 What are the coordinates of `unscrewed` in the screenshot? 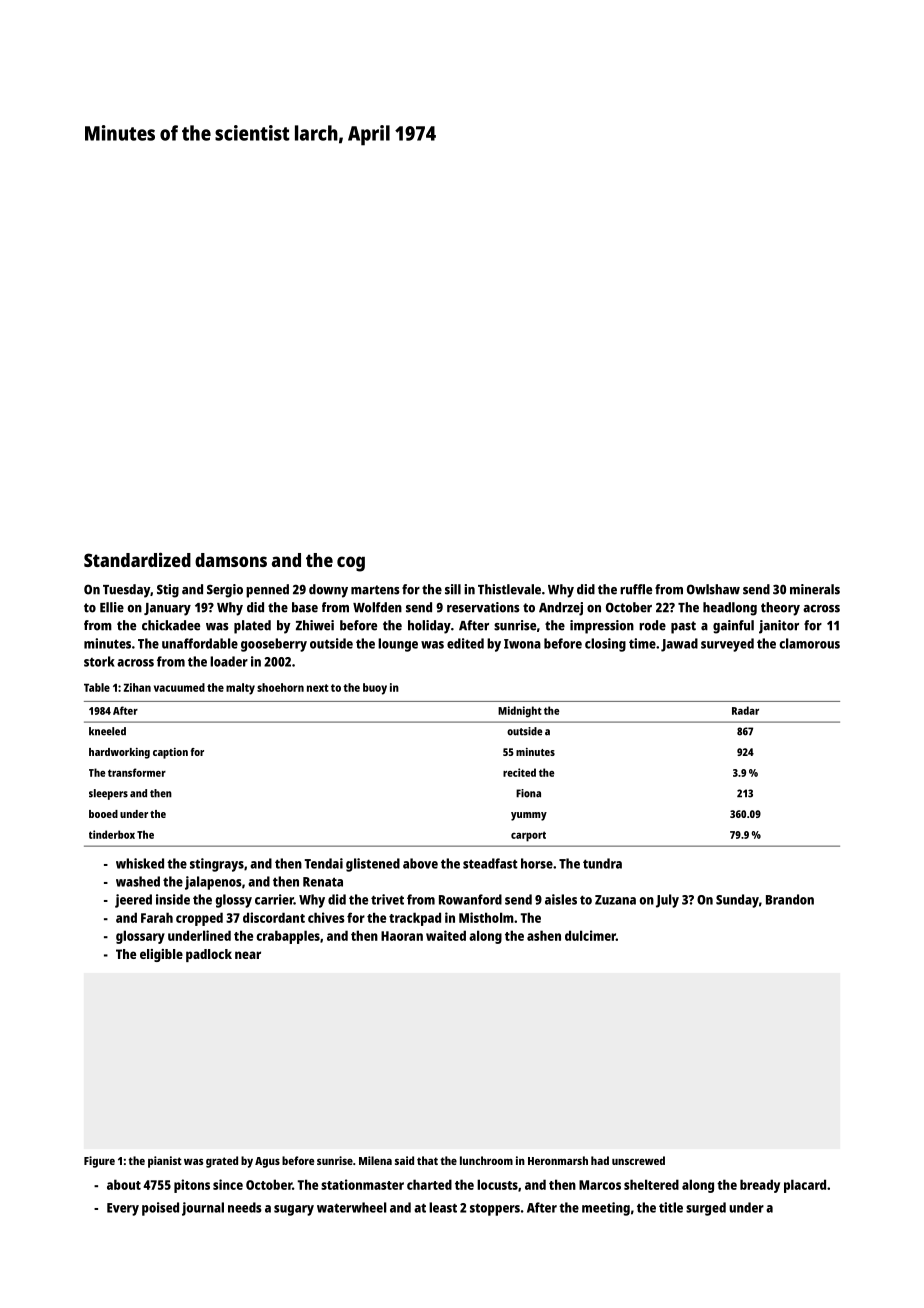 It's located at (638, 1160).
